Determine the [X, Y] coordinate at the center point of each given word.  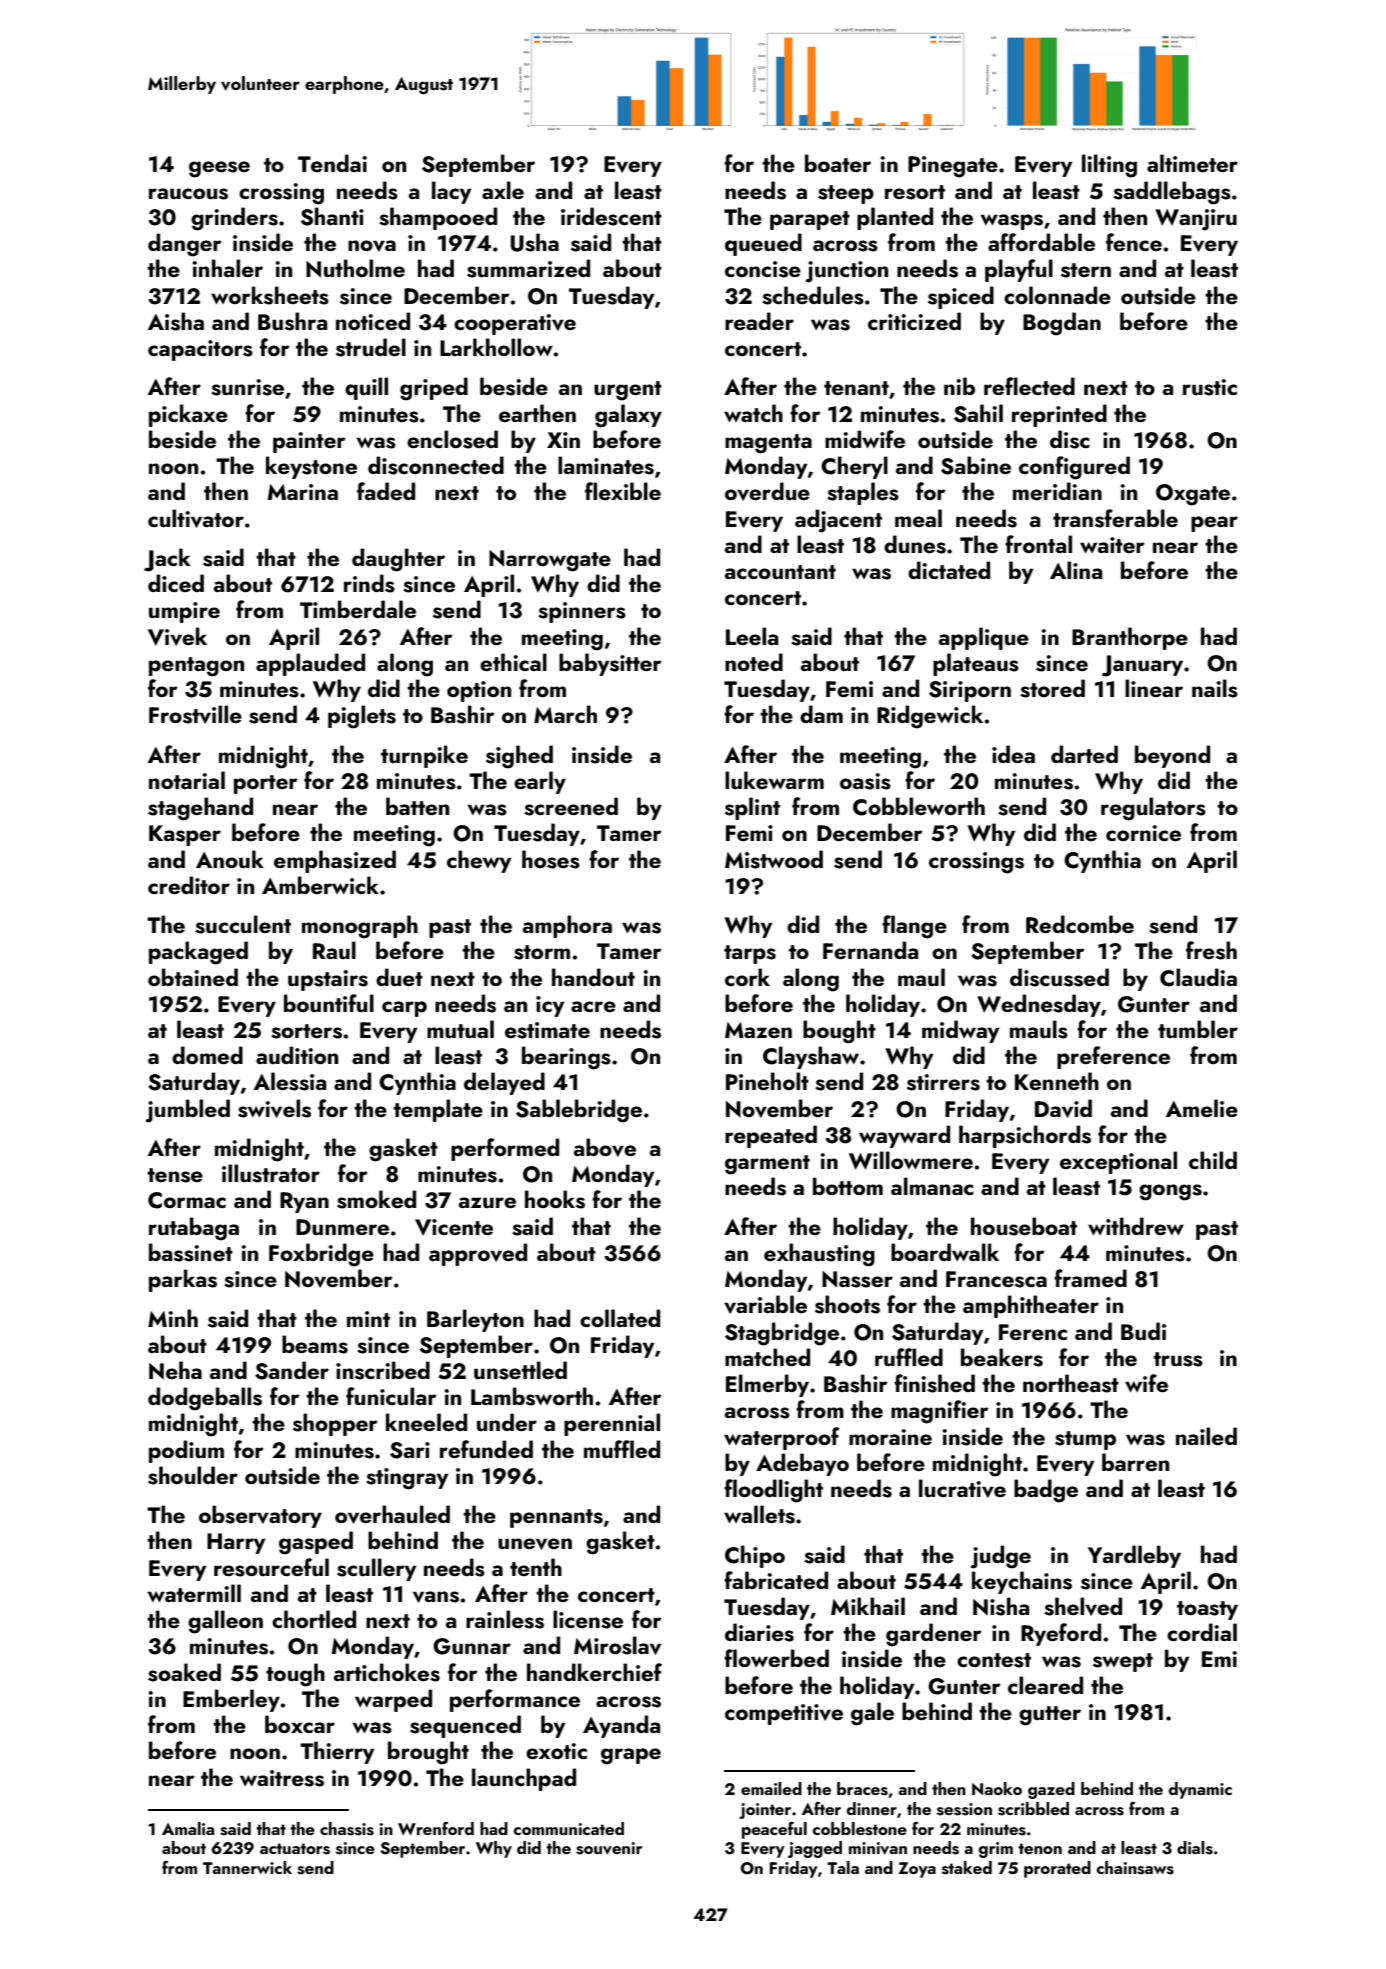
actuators [295, 1849]
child [1213, 1160]
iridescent [611, 216]
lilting [1109, 166]
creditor [189, 885]
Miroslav [617, 1645]
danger [185, 245]
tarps [750, 954]
